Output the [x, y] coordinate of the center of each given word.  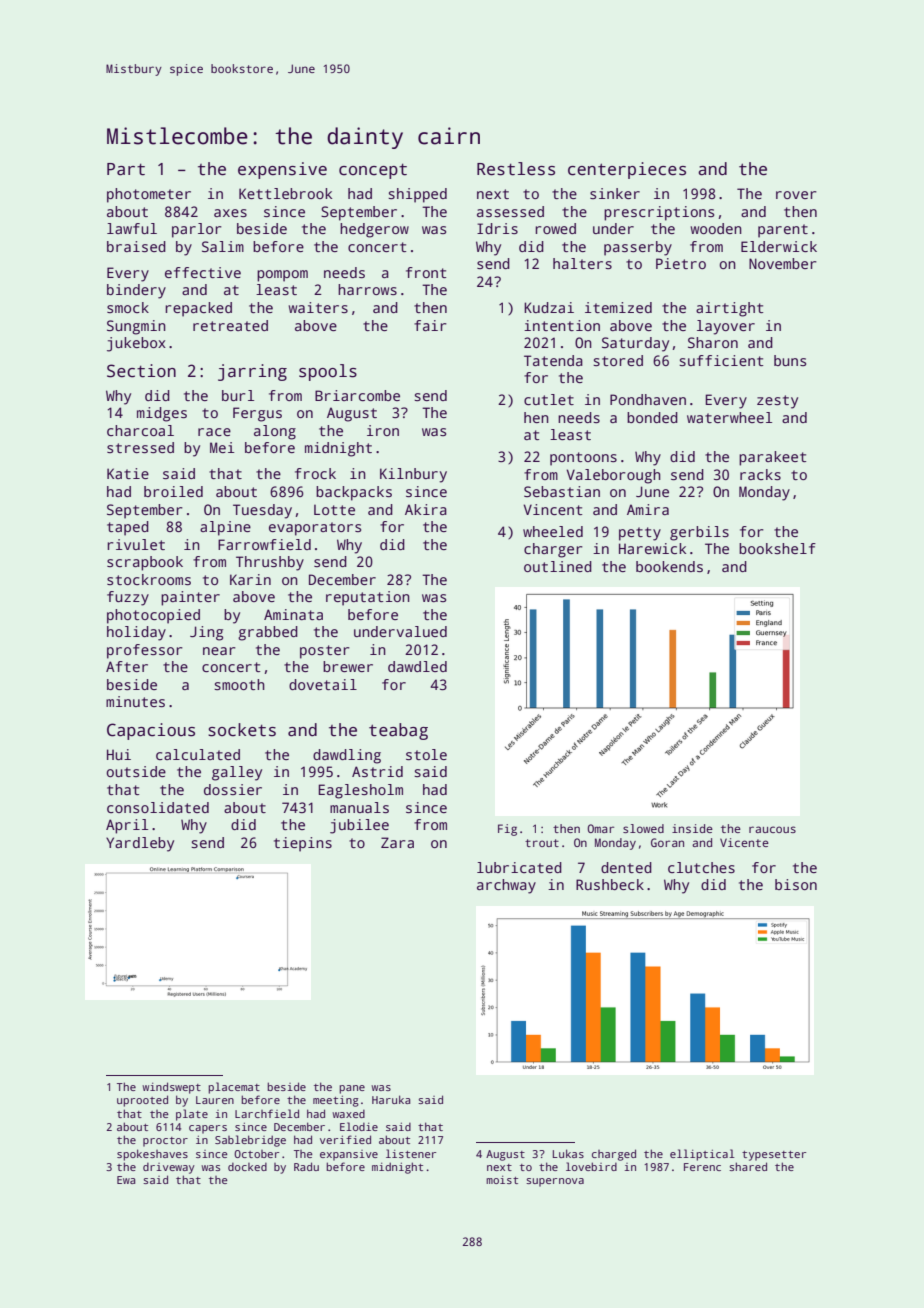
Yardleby [140, 844]
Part [126, 169]
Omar [600, 828]
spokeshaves [152, 1155]
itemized [618, 307]
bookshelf [777, 548]
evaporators [315, 529]
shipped [417, 195]
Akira [426, 509]
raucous [772, 829]
